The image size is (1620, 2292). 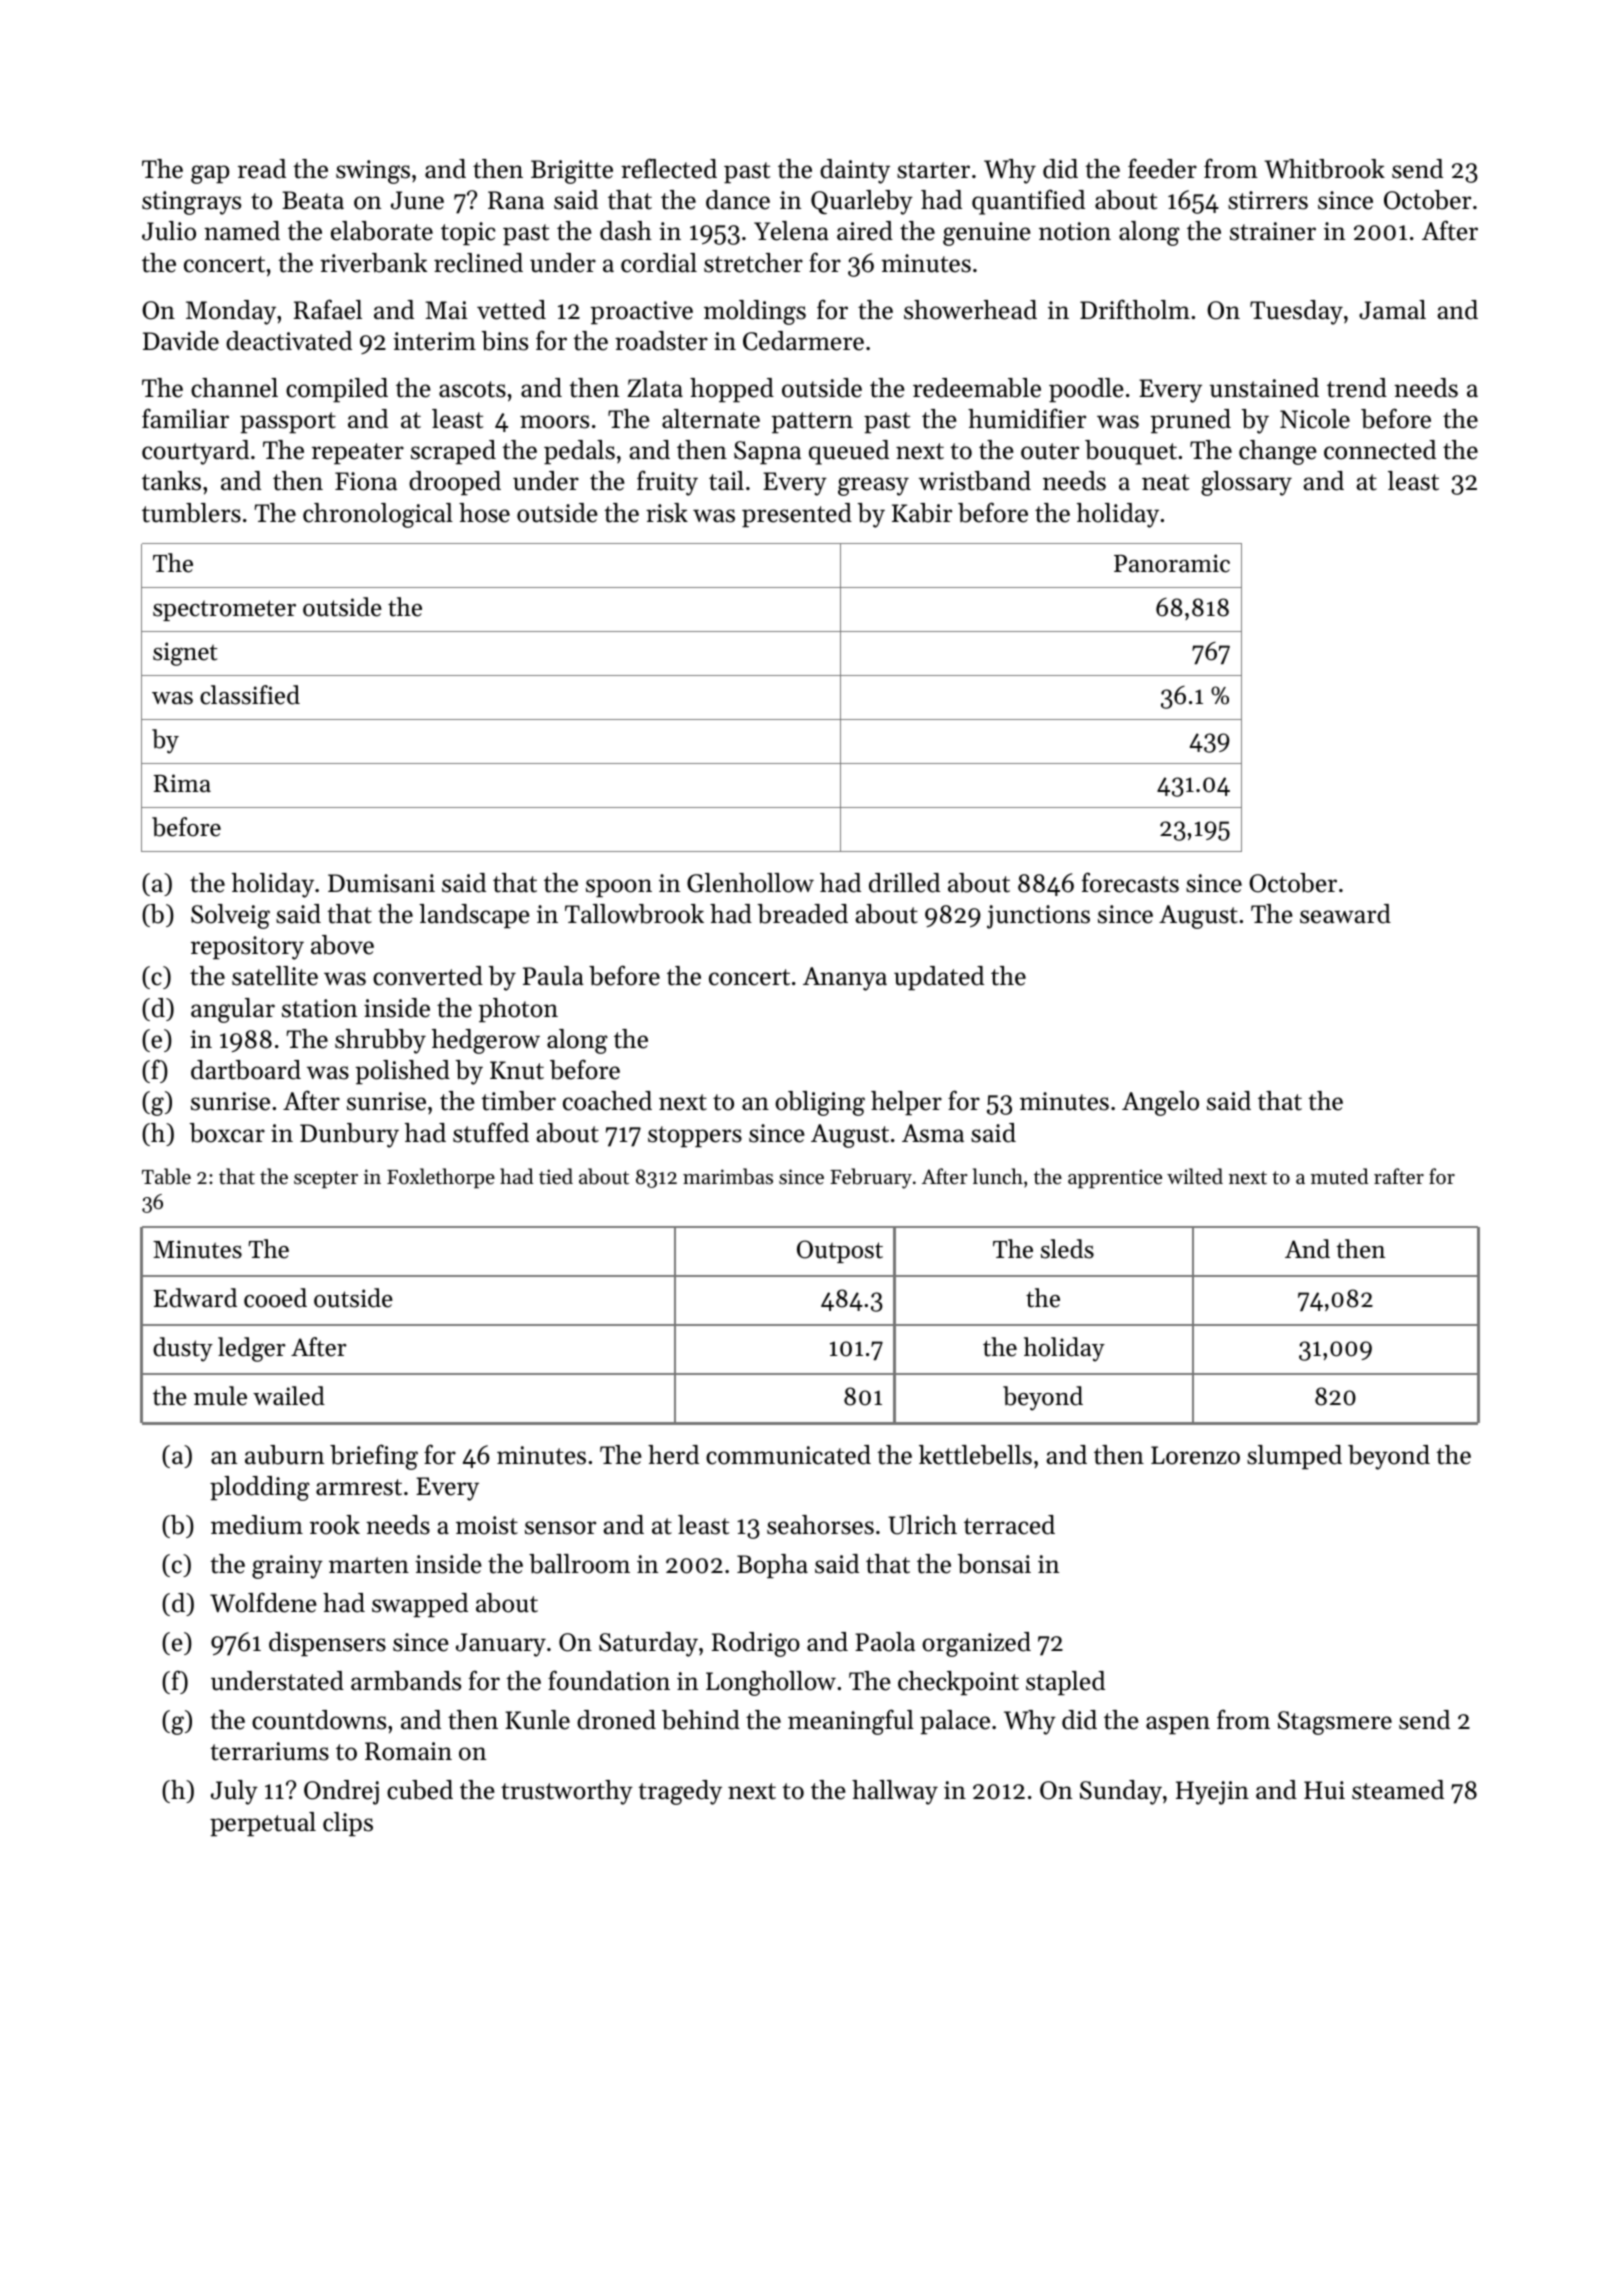 What do you see at coordinates (648, 1644) in the page?
I see `Saturday` at bounding box center [648, 1644].
